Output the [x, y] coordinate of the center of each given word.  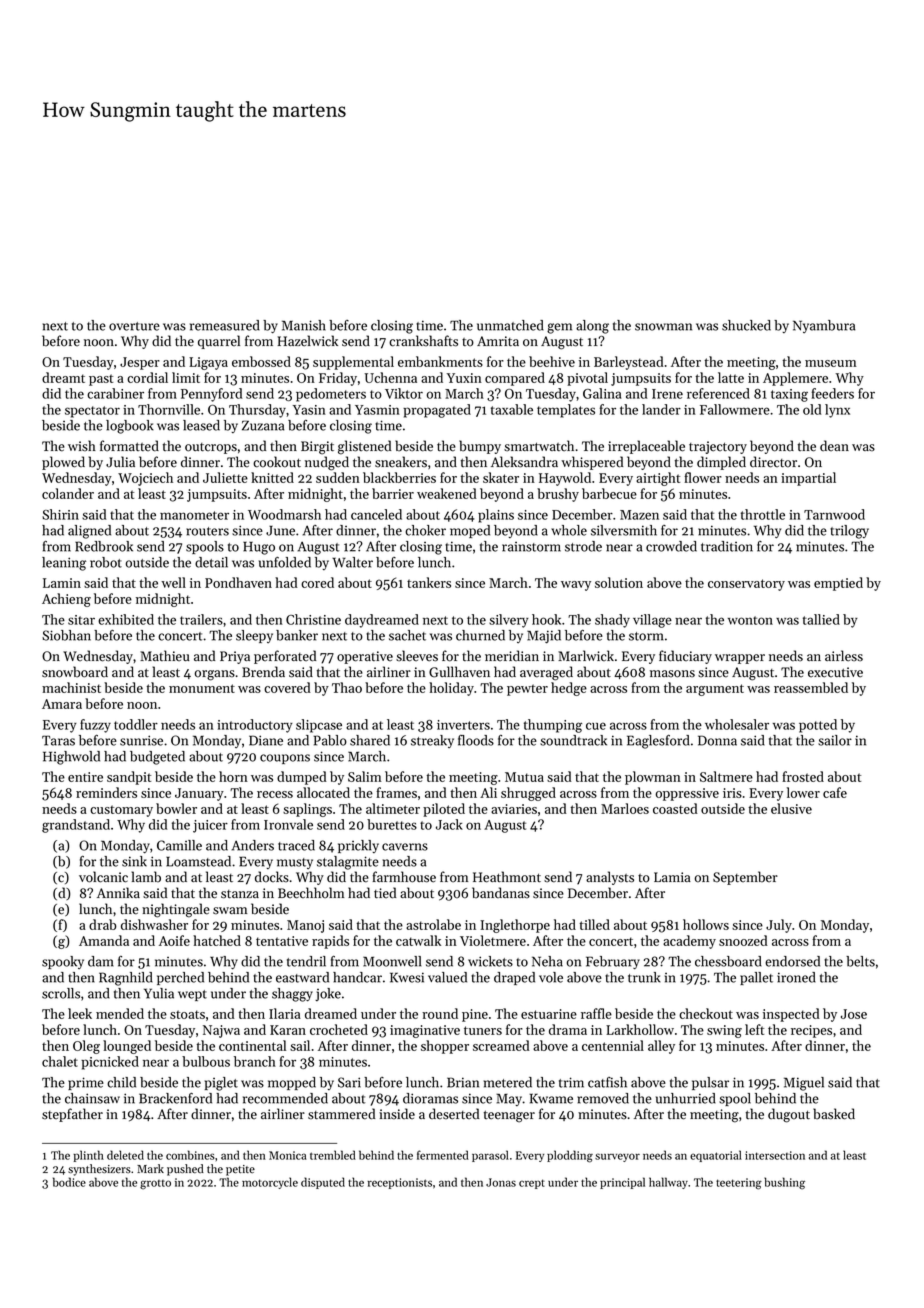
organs [215, 675]
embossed [261, 361]
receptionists [399, 1183]
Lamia [672, 877]
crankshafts [423, 341]
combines [190, 1155]
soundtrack [573, 740]
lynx [837, 411]
